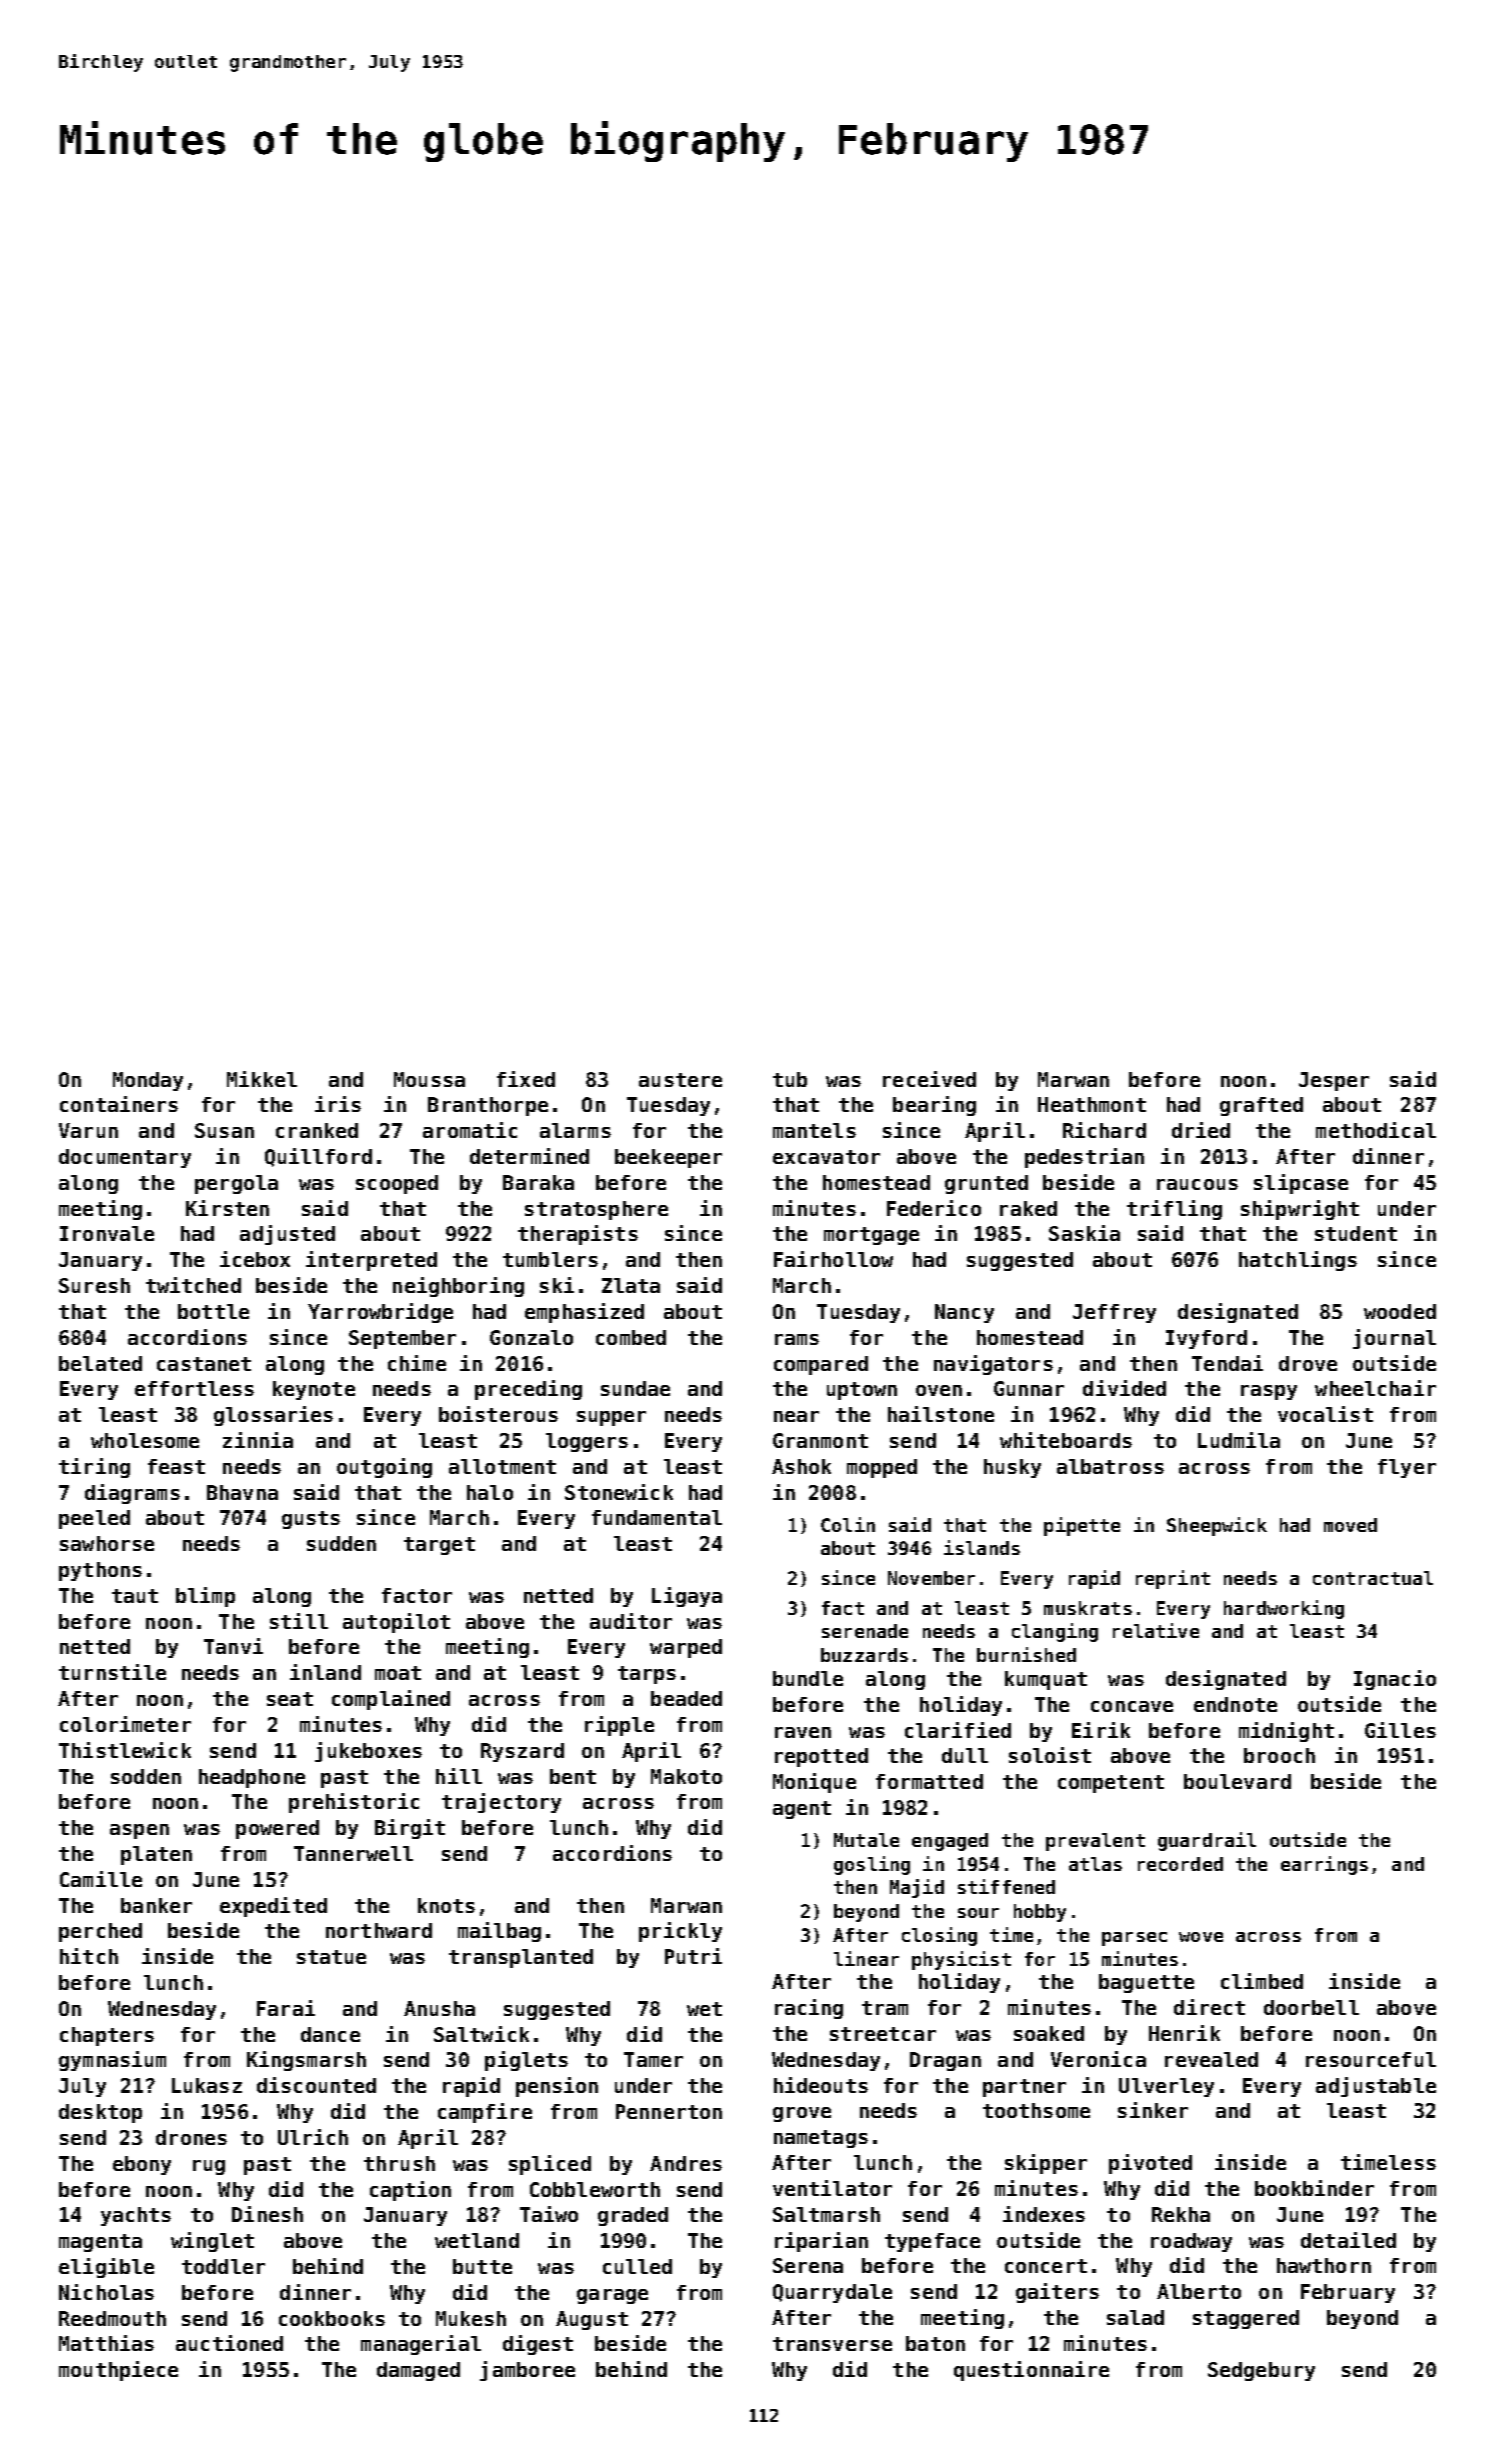 This document has width=1496, height=2464. I want to click on Colin, so click(848, 1524).
